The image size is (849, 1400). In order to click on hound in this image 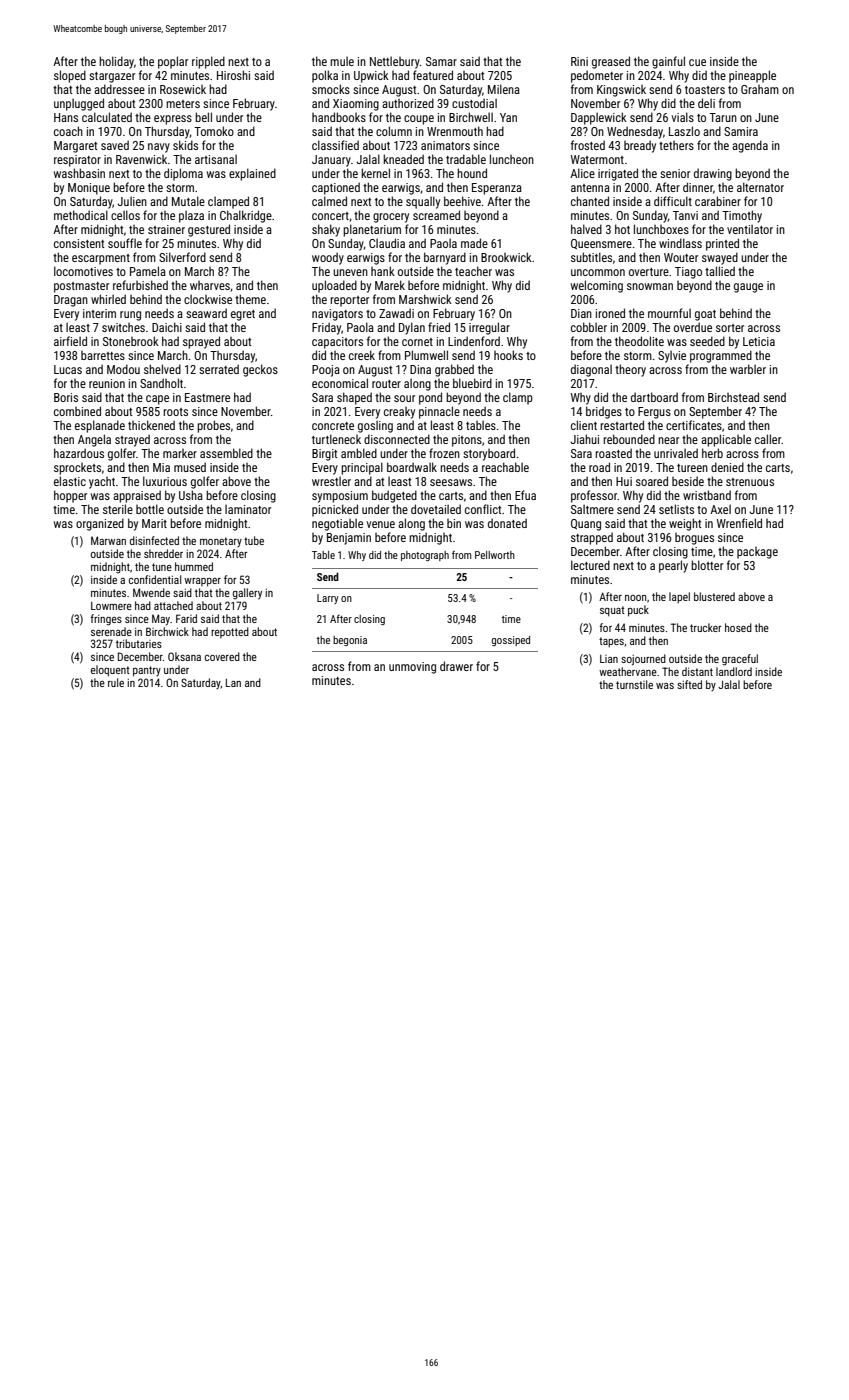, I will do `click(472, 173)`.
